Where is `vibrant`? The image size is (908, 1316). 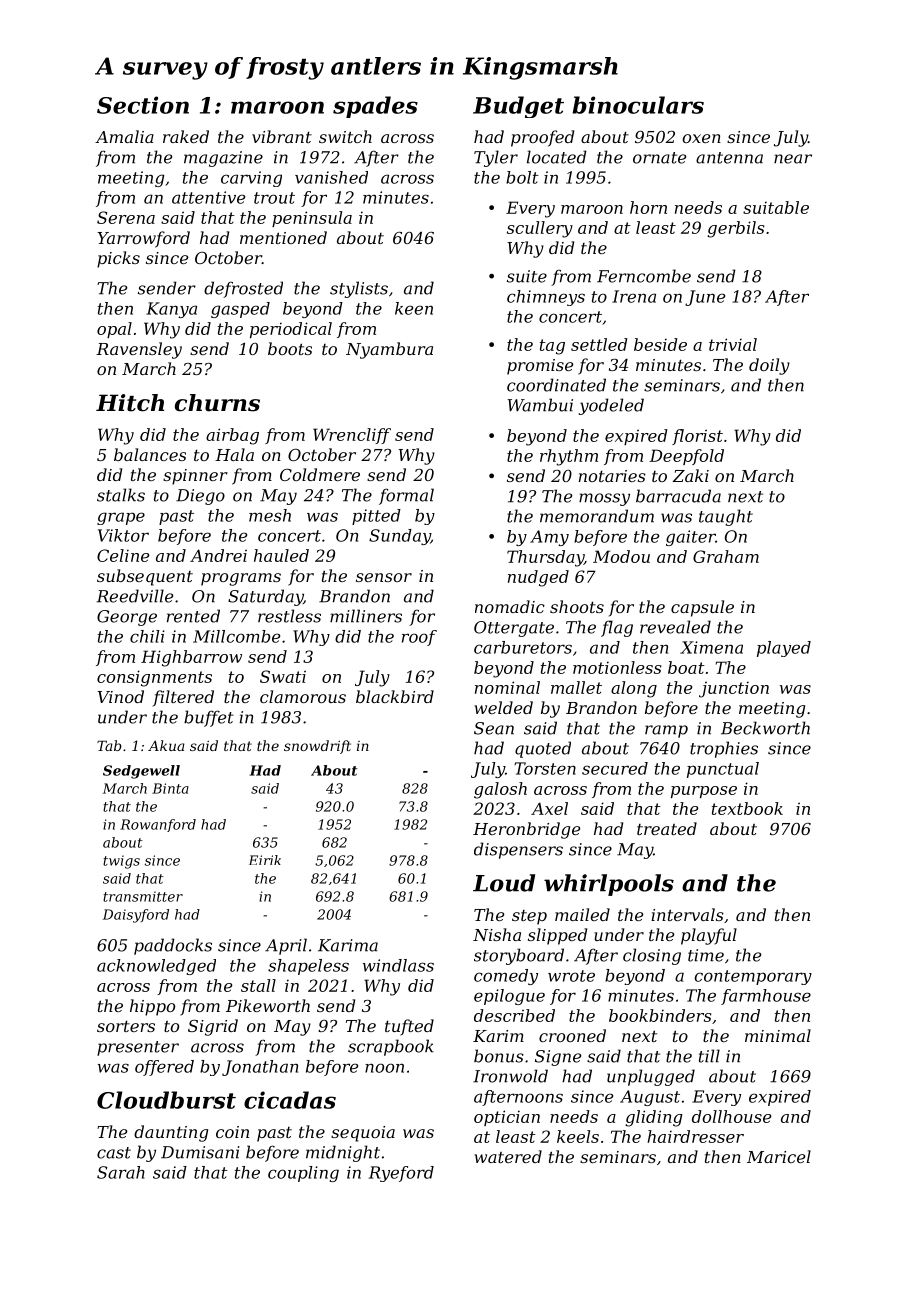
vibrant is located at coordinates (282, 136).
